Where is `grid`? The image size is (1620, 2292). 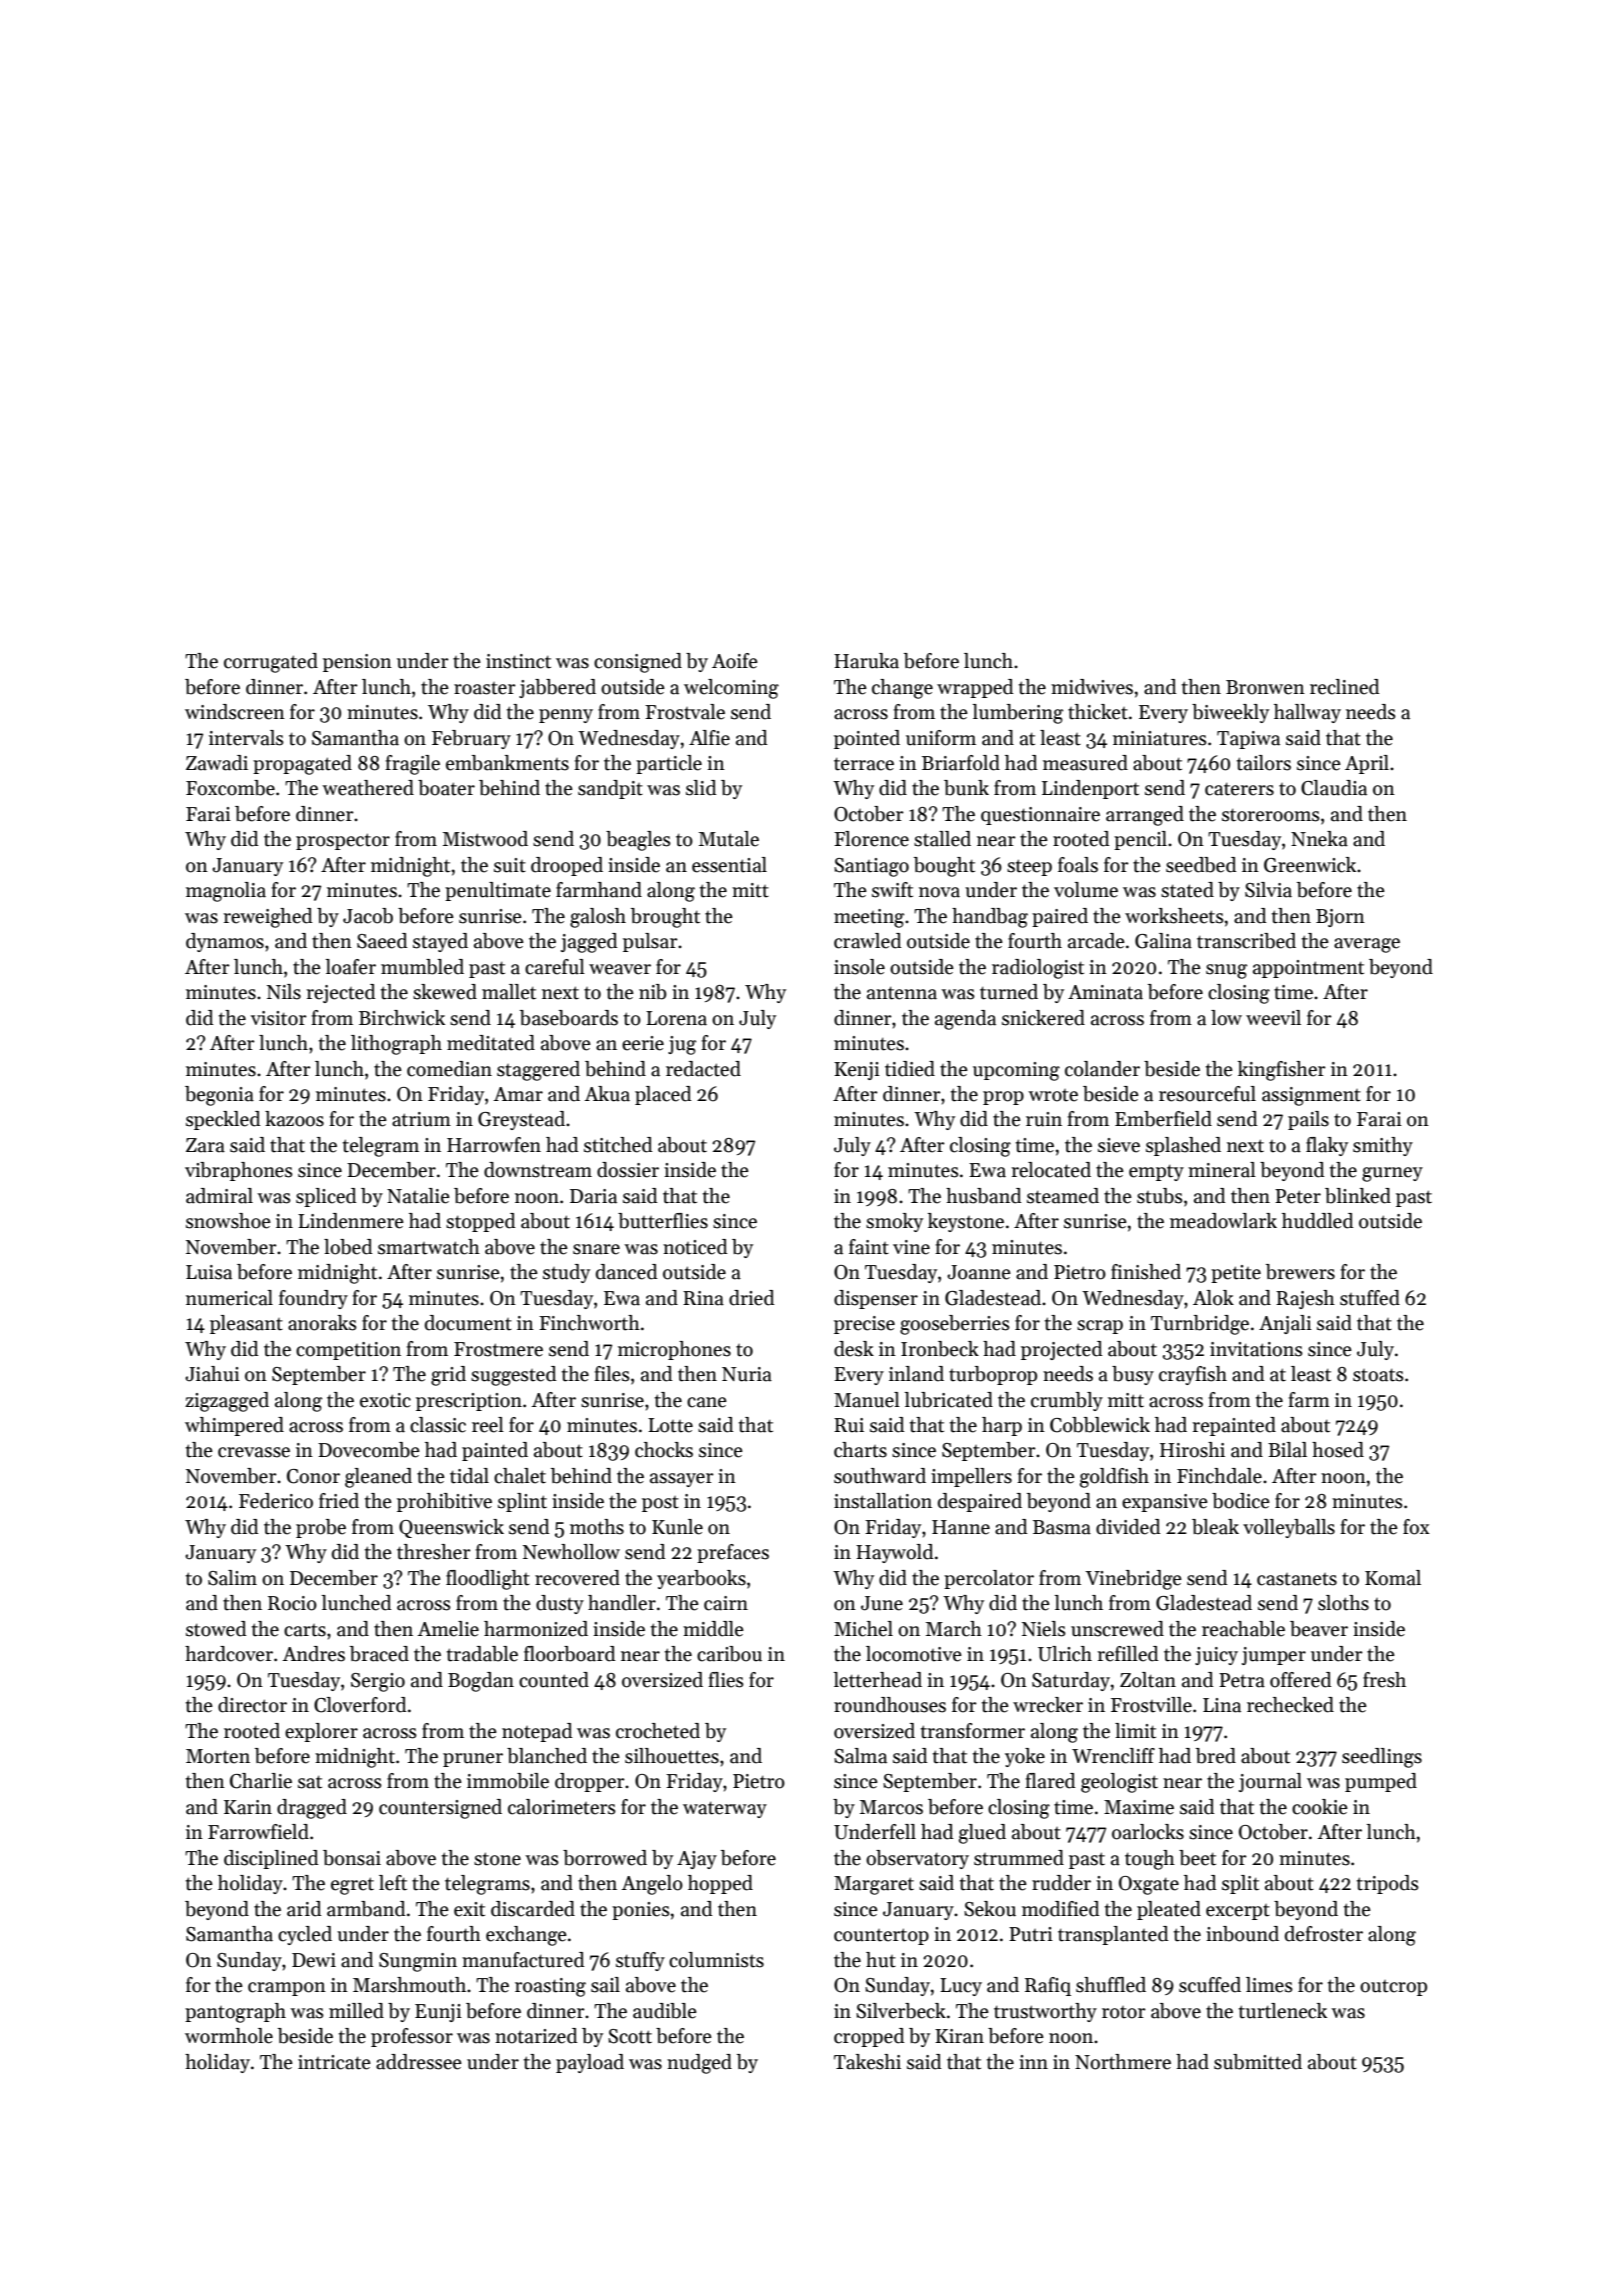
grid is located at coordinates (448, 1376).
